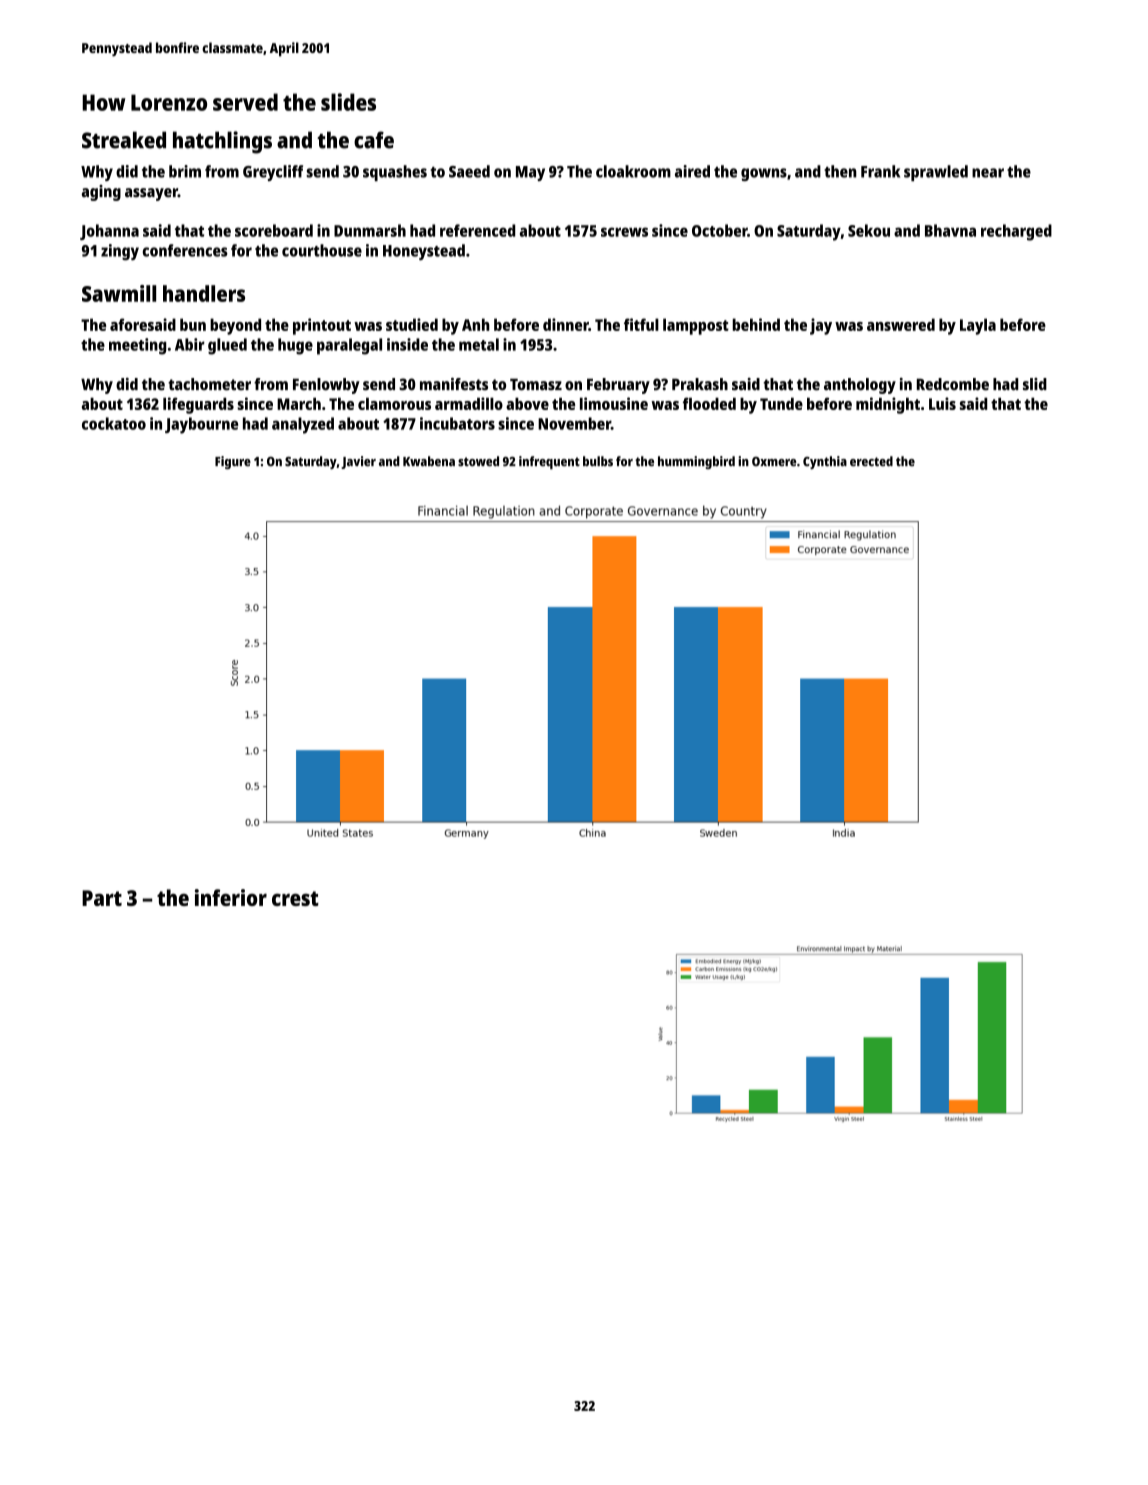 This screenshot has width=1148, height=1485. Describe the element at coordinates (231, 897) in the screenshot. I see `inferior` at that location.
